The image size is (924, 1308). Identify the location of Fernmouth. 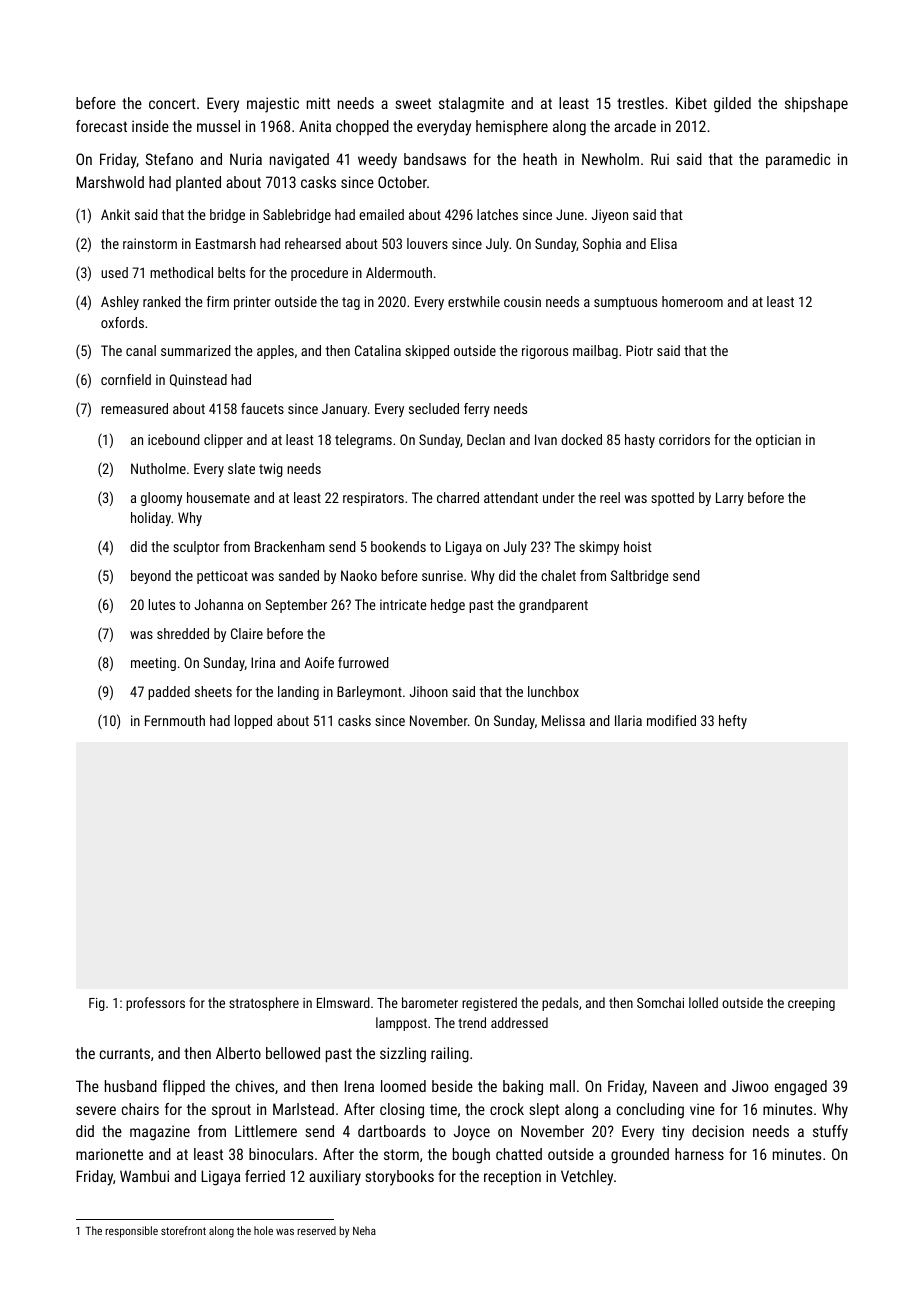
(175, 720).
